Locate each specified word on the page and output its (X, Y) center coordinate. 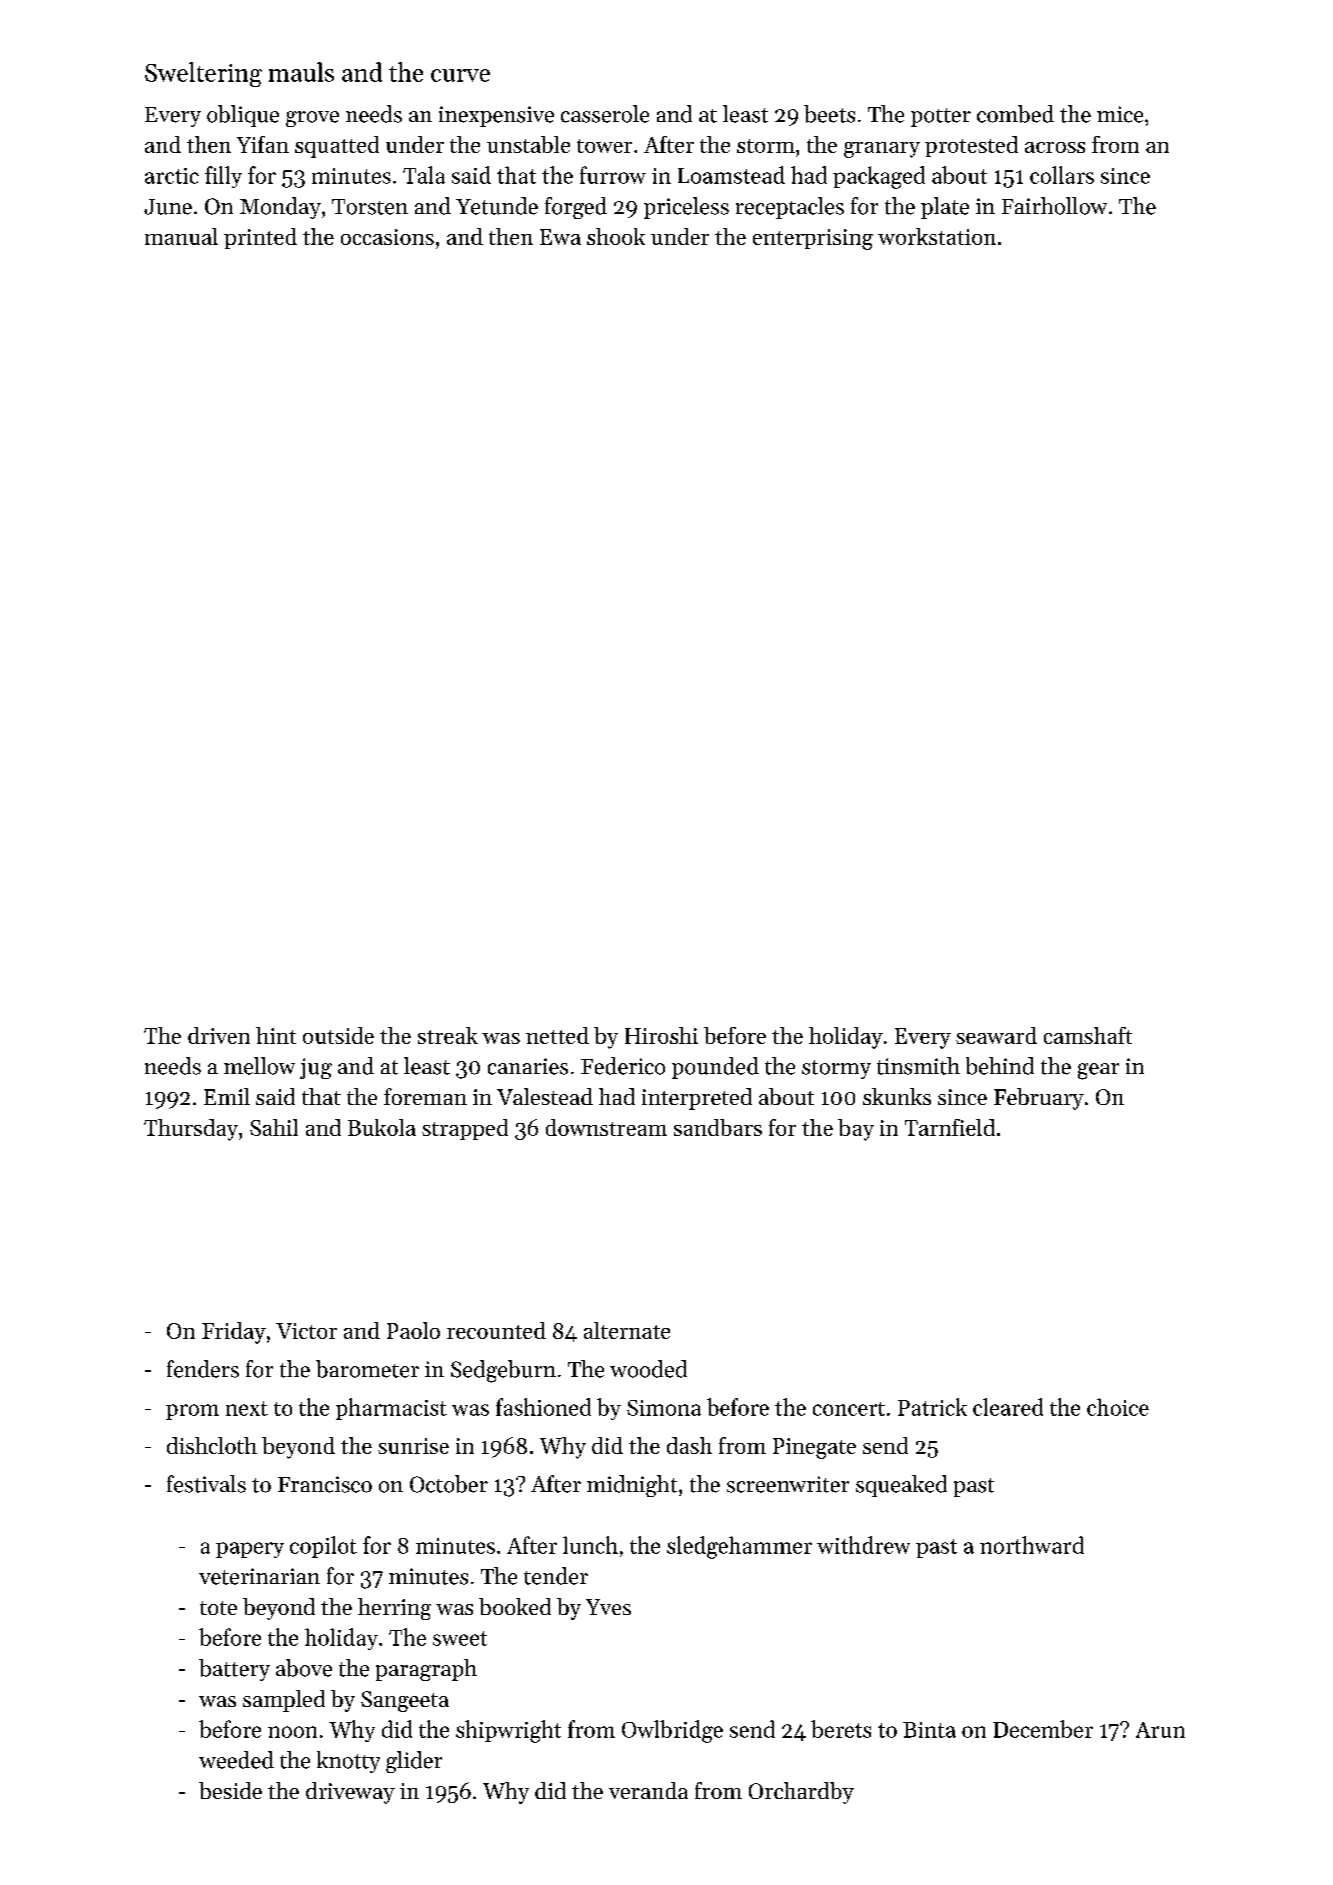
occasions (387, 237)
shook (616, 236)
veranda (648, 1790)
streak (448, 1035)
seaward (996, 1035)
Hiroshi (661, 1035)
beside (230, 1790)
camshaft (1088, 1035)
